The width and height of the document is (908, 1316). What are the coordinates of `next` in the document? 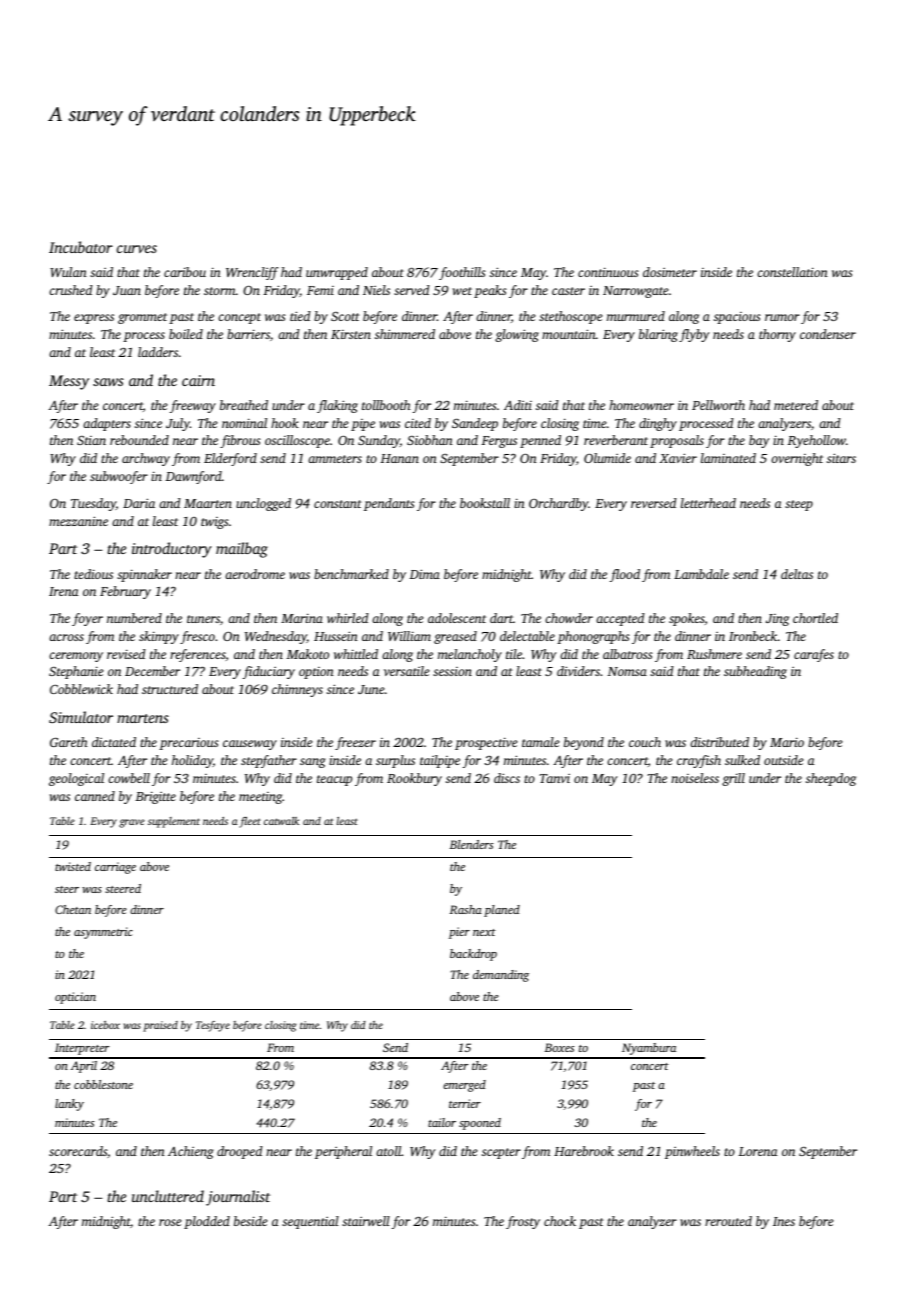 It's located at (484, 932).
